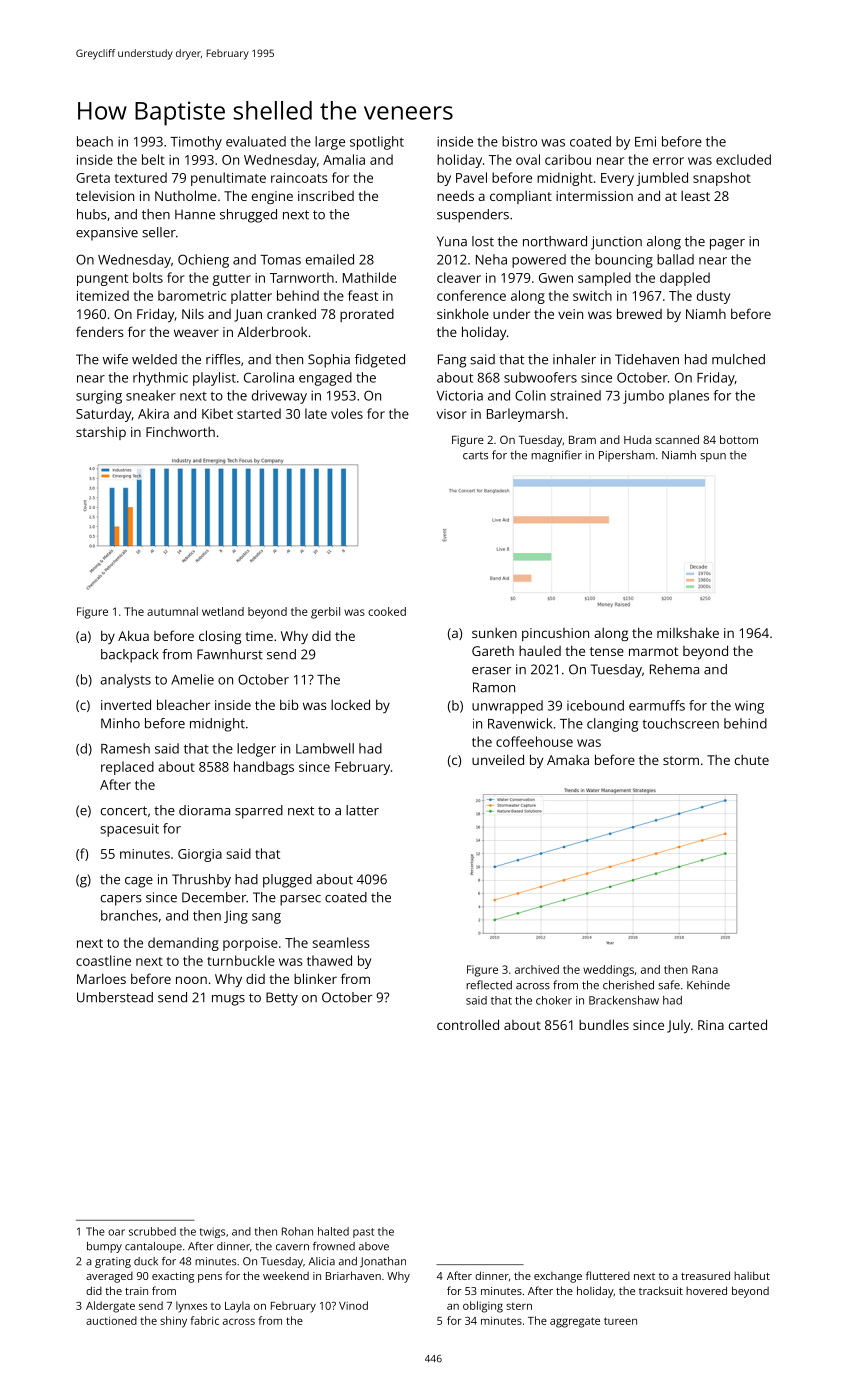 Image resolution: width=849 pixels, height=1400 pixels. What do you see at coordinates (302, 277) in the image?
I see `Tarnworth` at bounding box center [302, 277].
